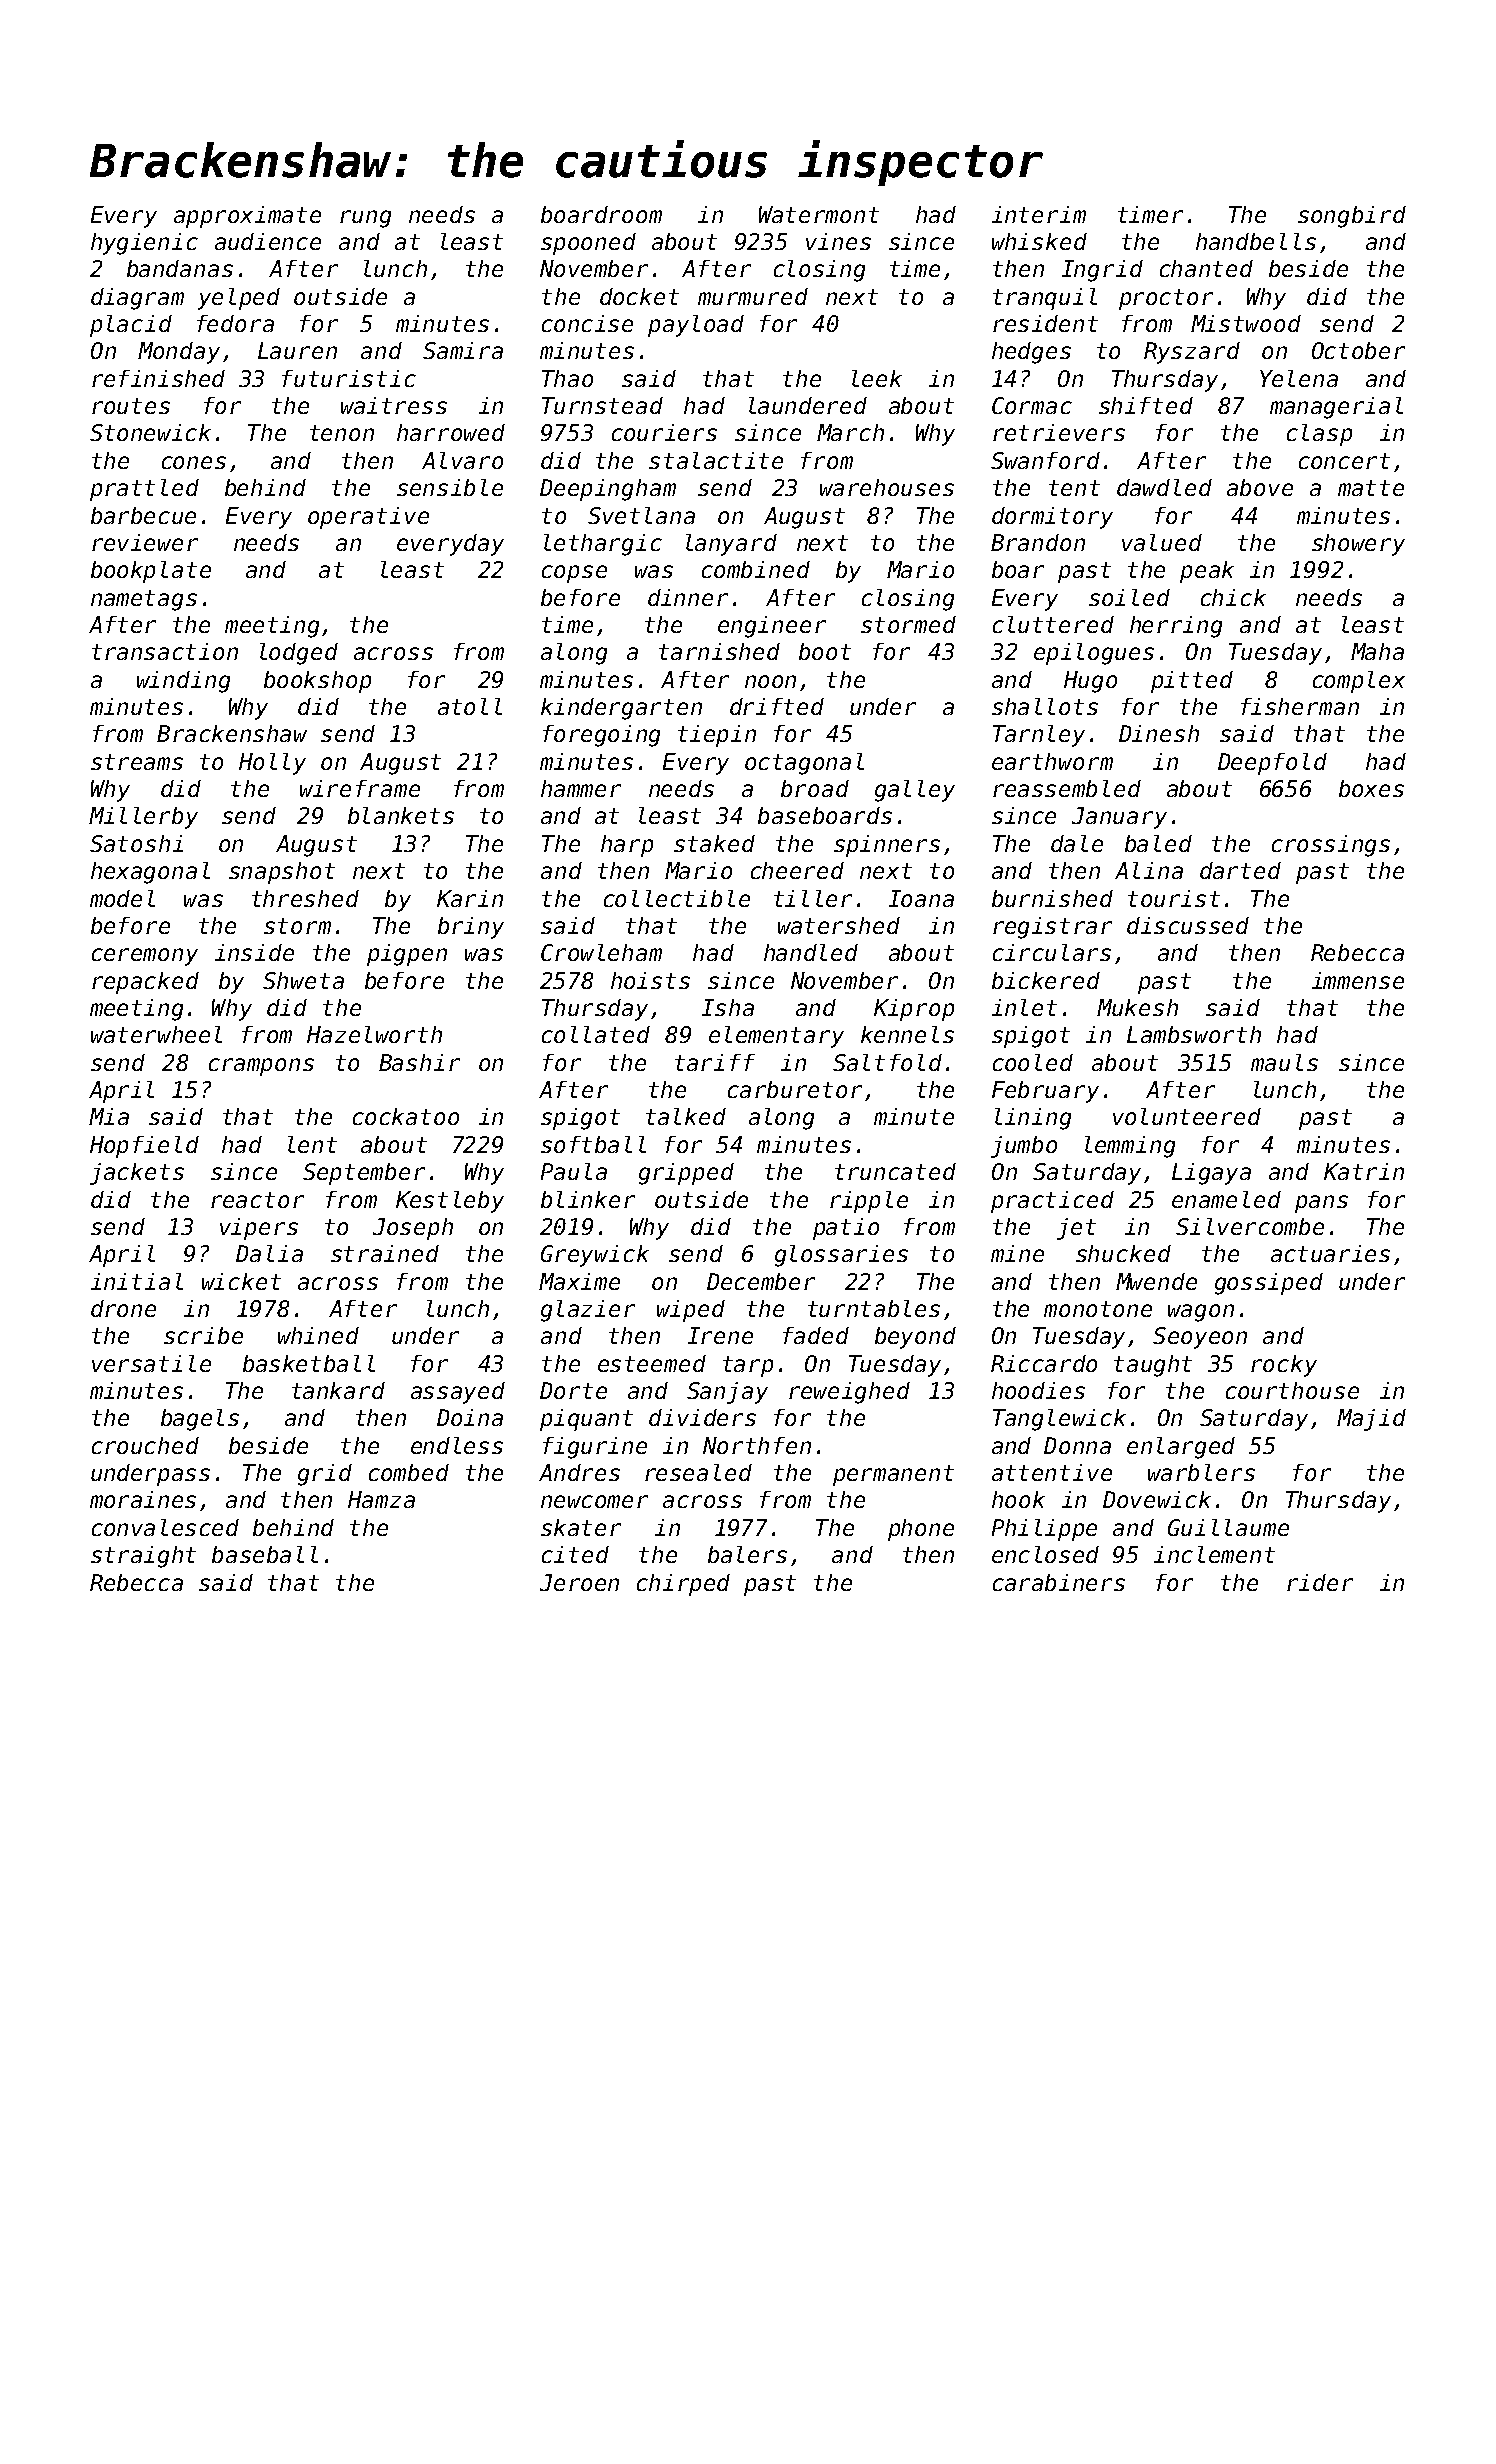  Describe the element at coordinates (265, 1554) in the screenshot. I see `baseball` at that location.
